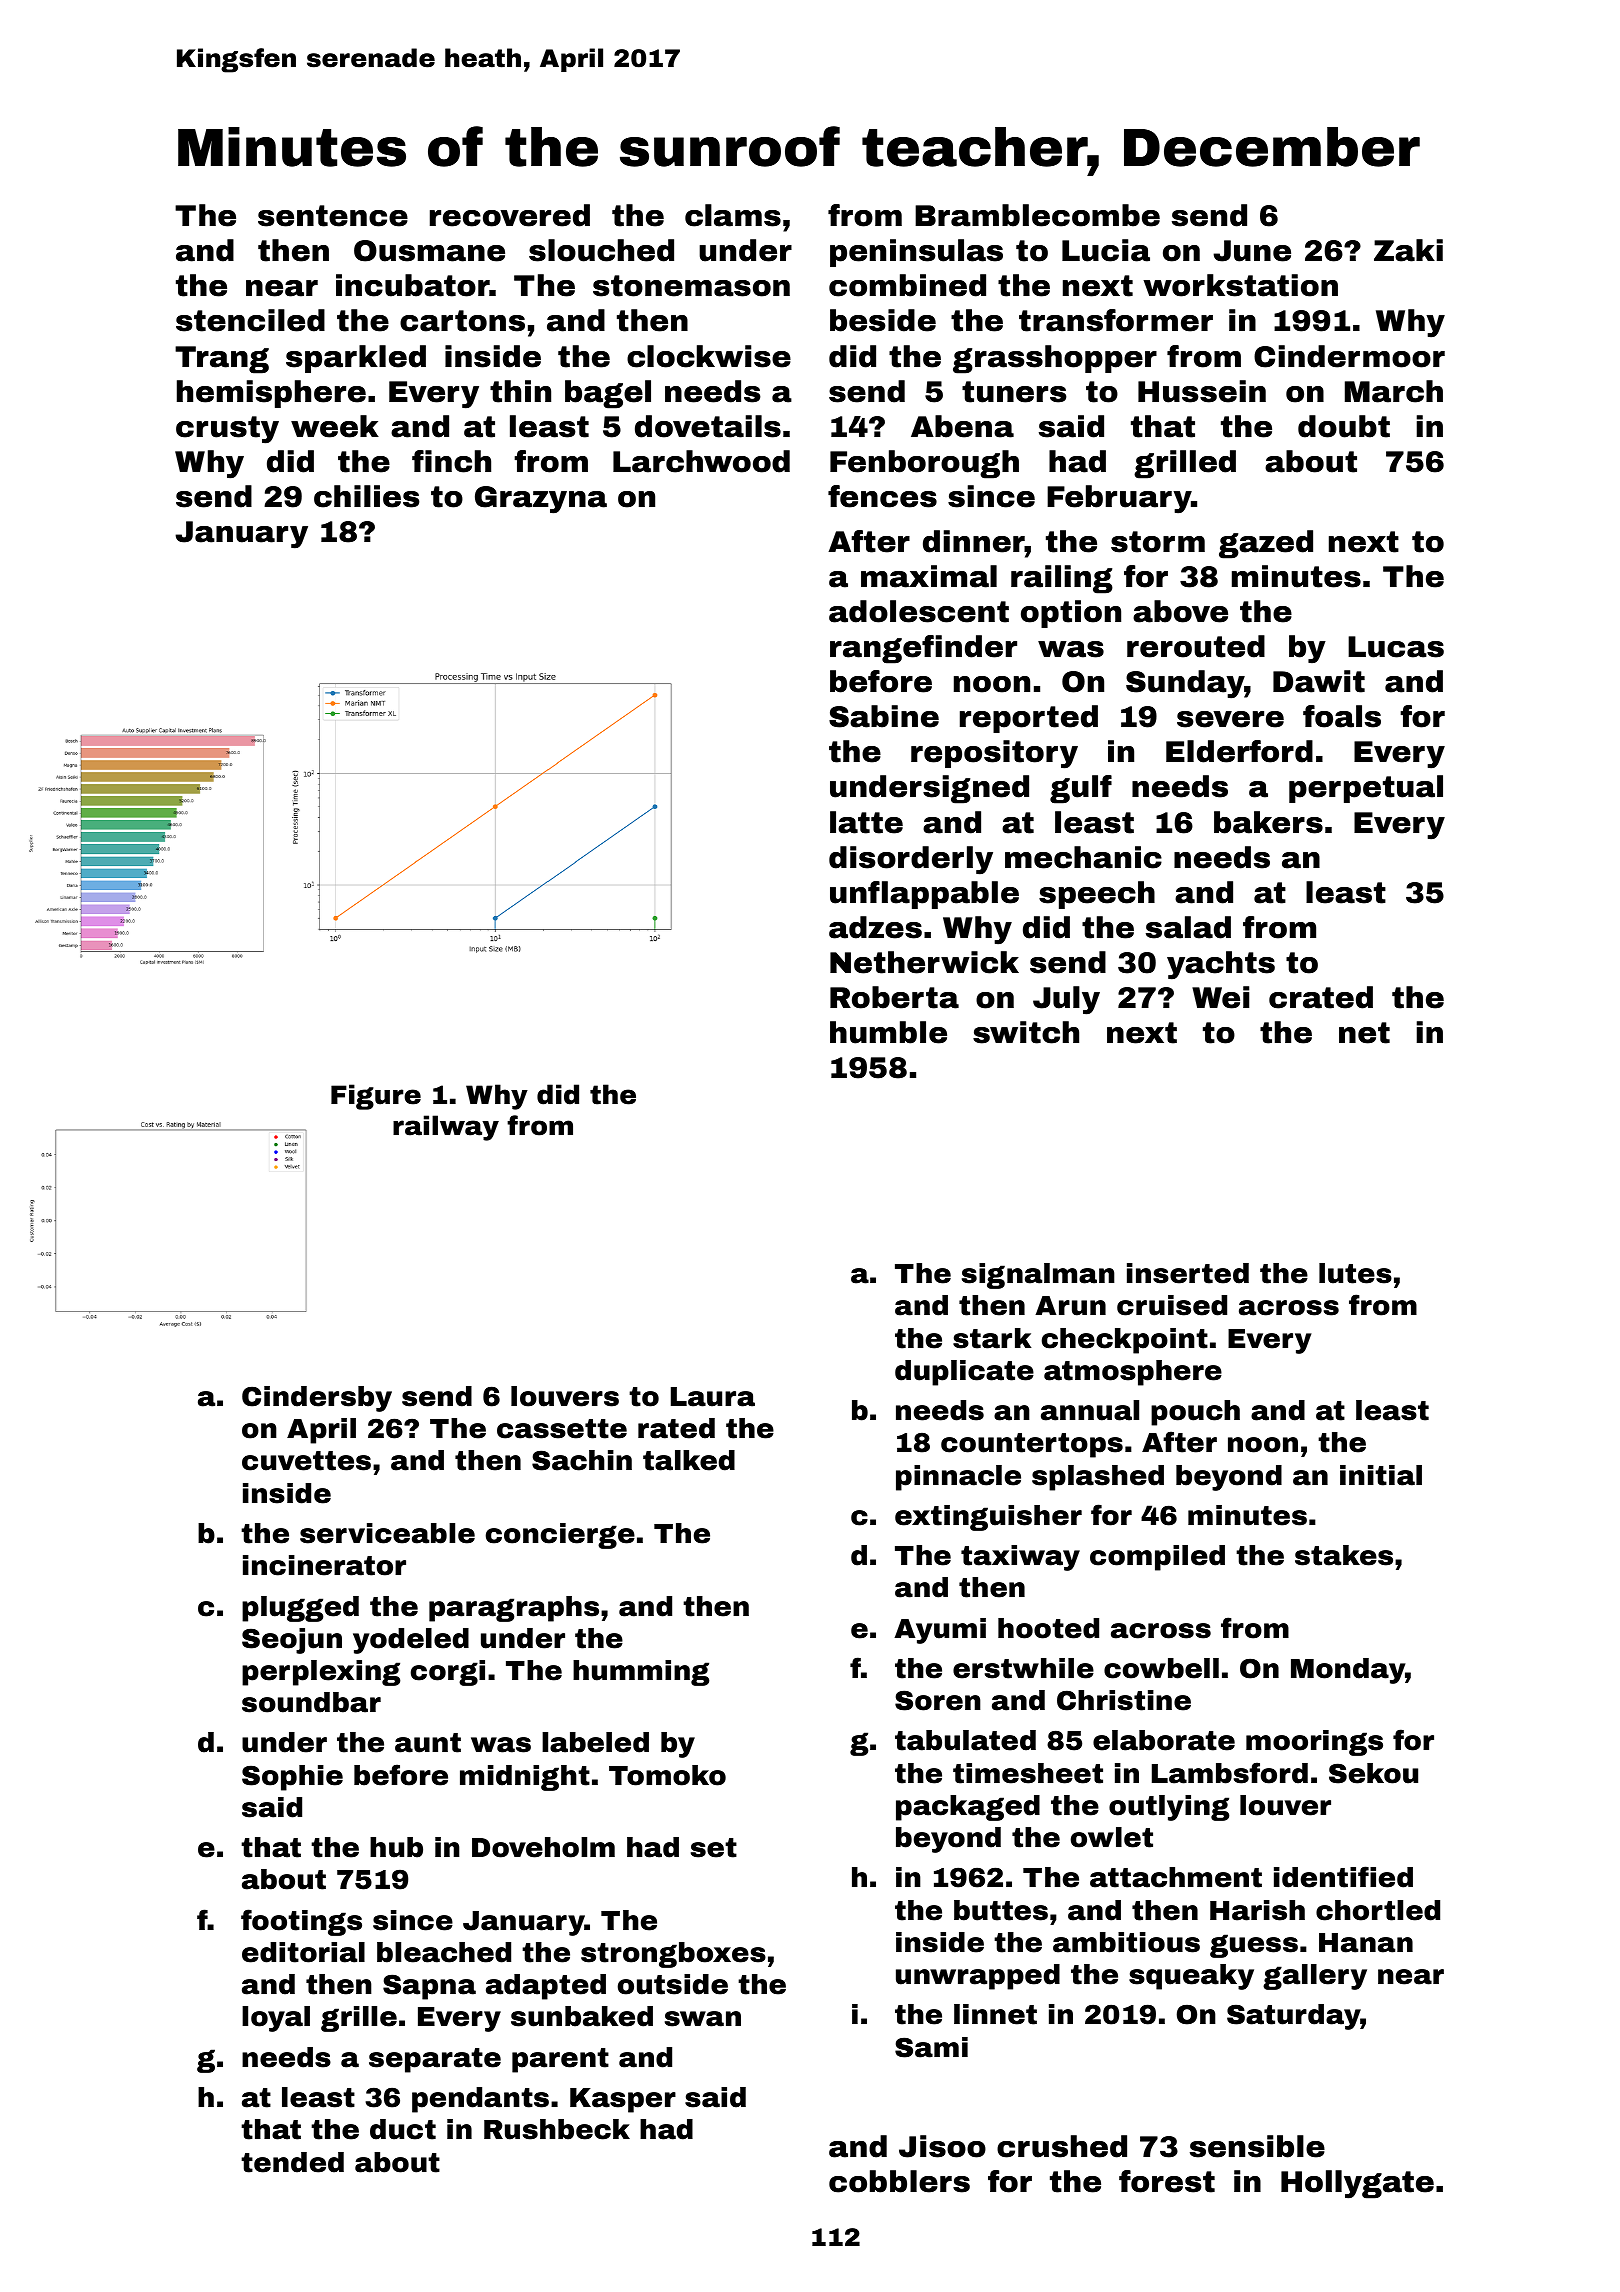 This screenshot has height=2292, width=1620. What do you see at coordinates (899, 2181) in the screenshot?
I see `cobblers` at bounding box center [899, 2181].
